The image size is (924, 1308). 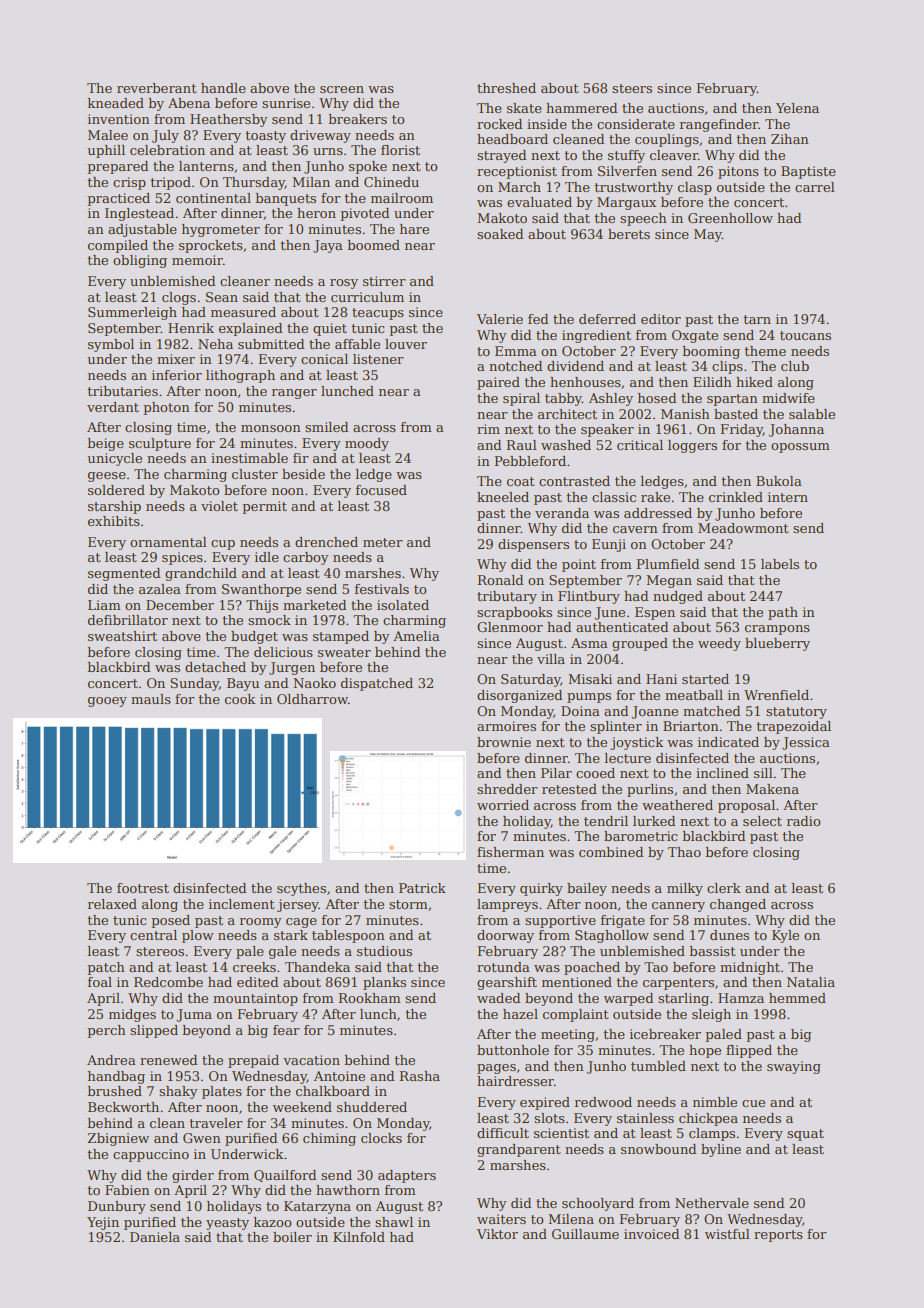 What do you see at coordinates (285, 199) in the image?
I see `banquets` at bounding box center [285, 199].
